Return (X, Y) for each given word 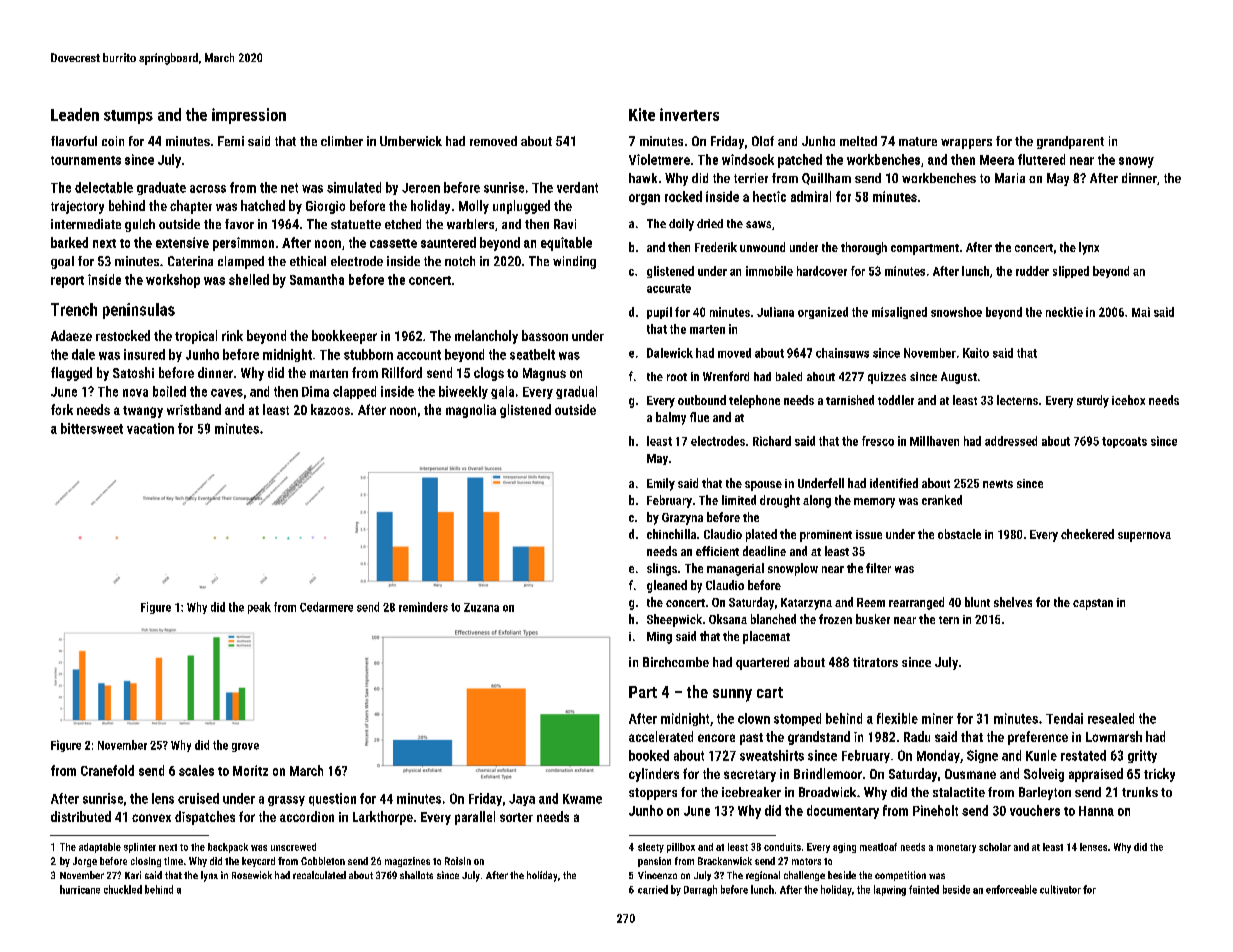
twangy (143, 412)
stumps (128, 117)
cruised (198, 798)
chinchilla (671, 534)
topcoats (1124, 442)
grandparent (1070, 142)
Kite (642, 114)
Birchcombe (676, 662)
